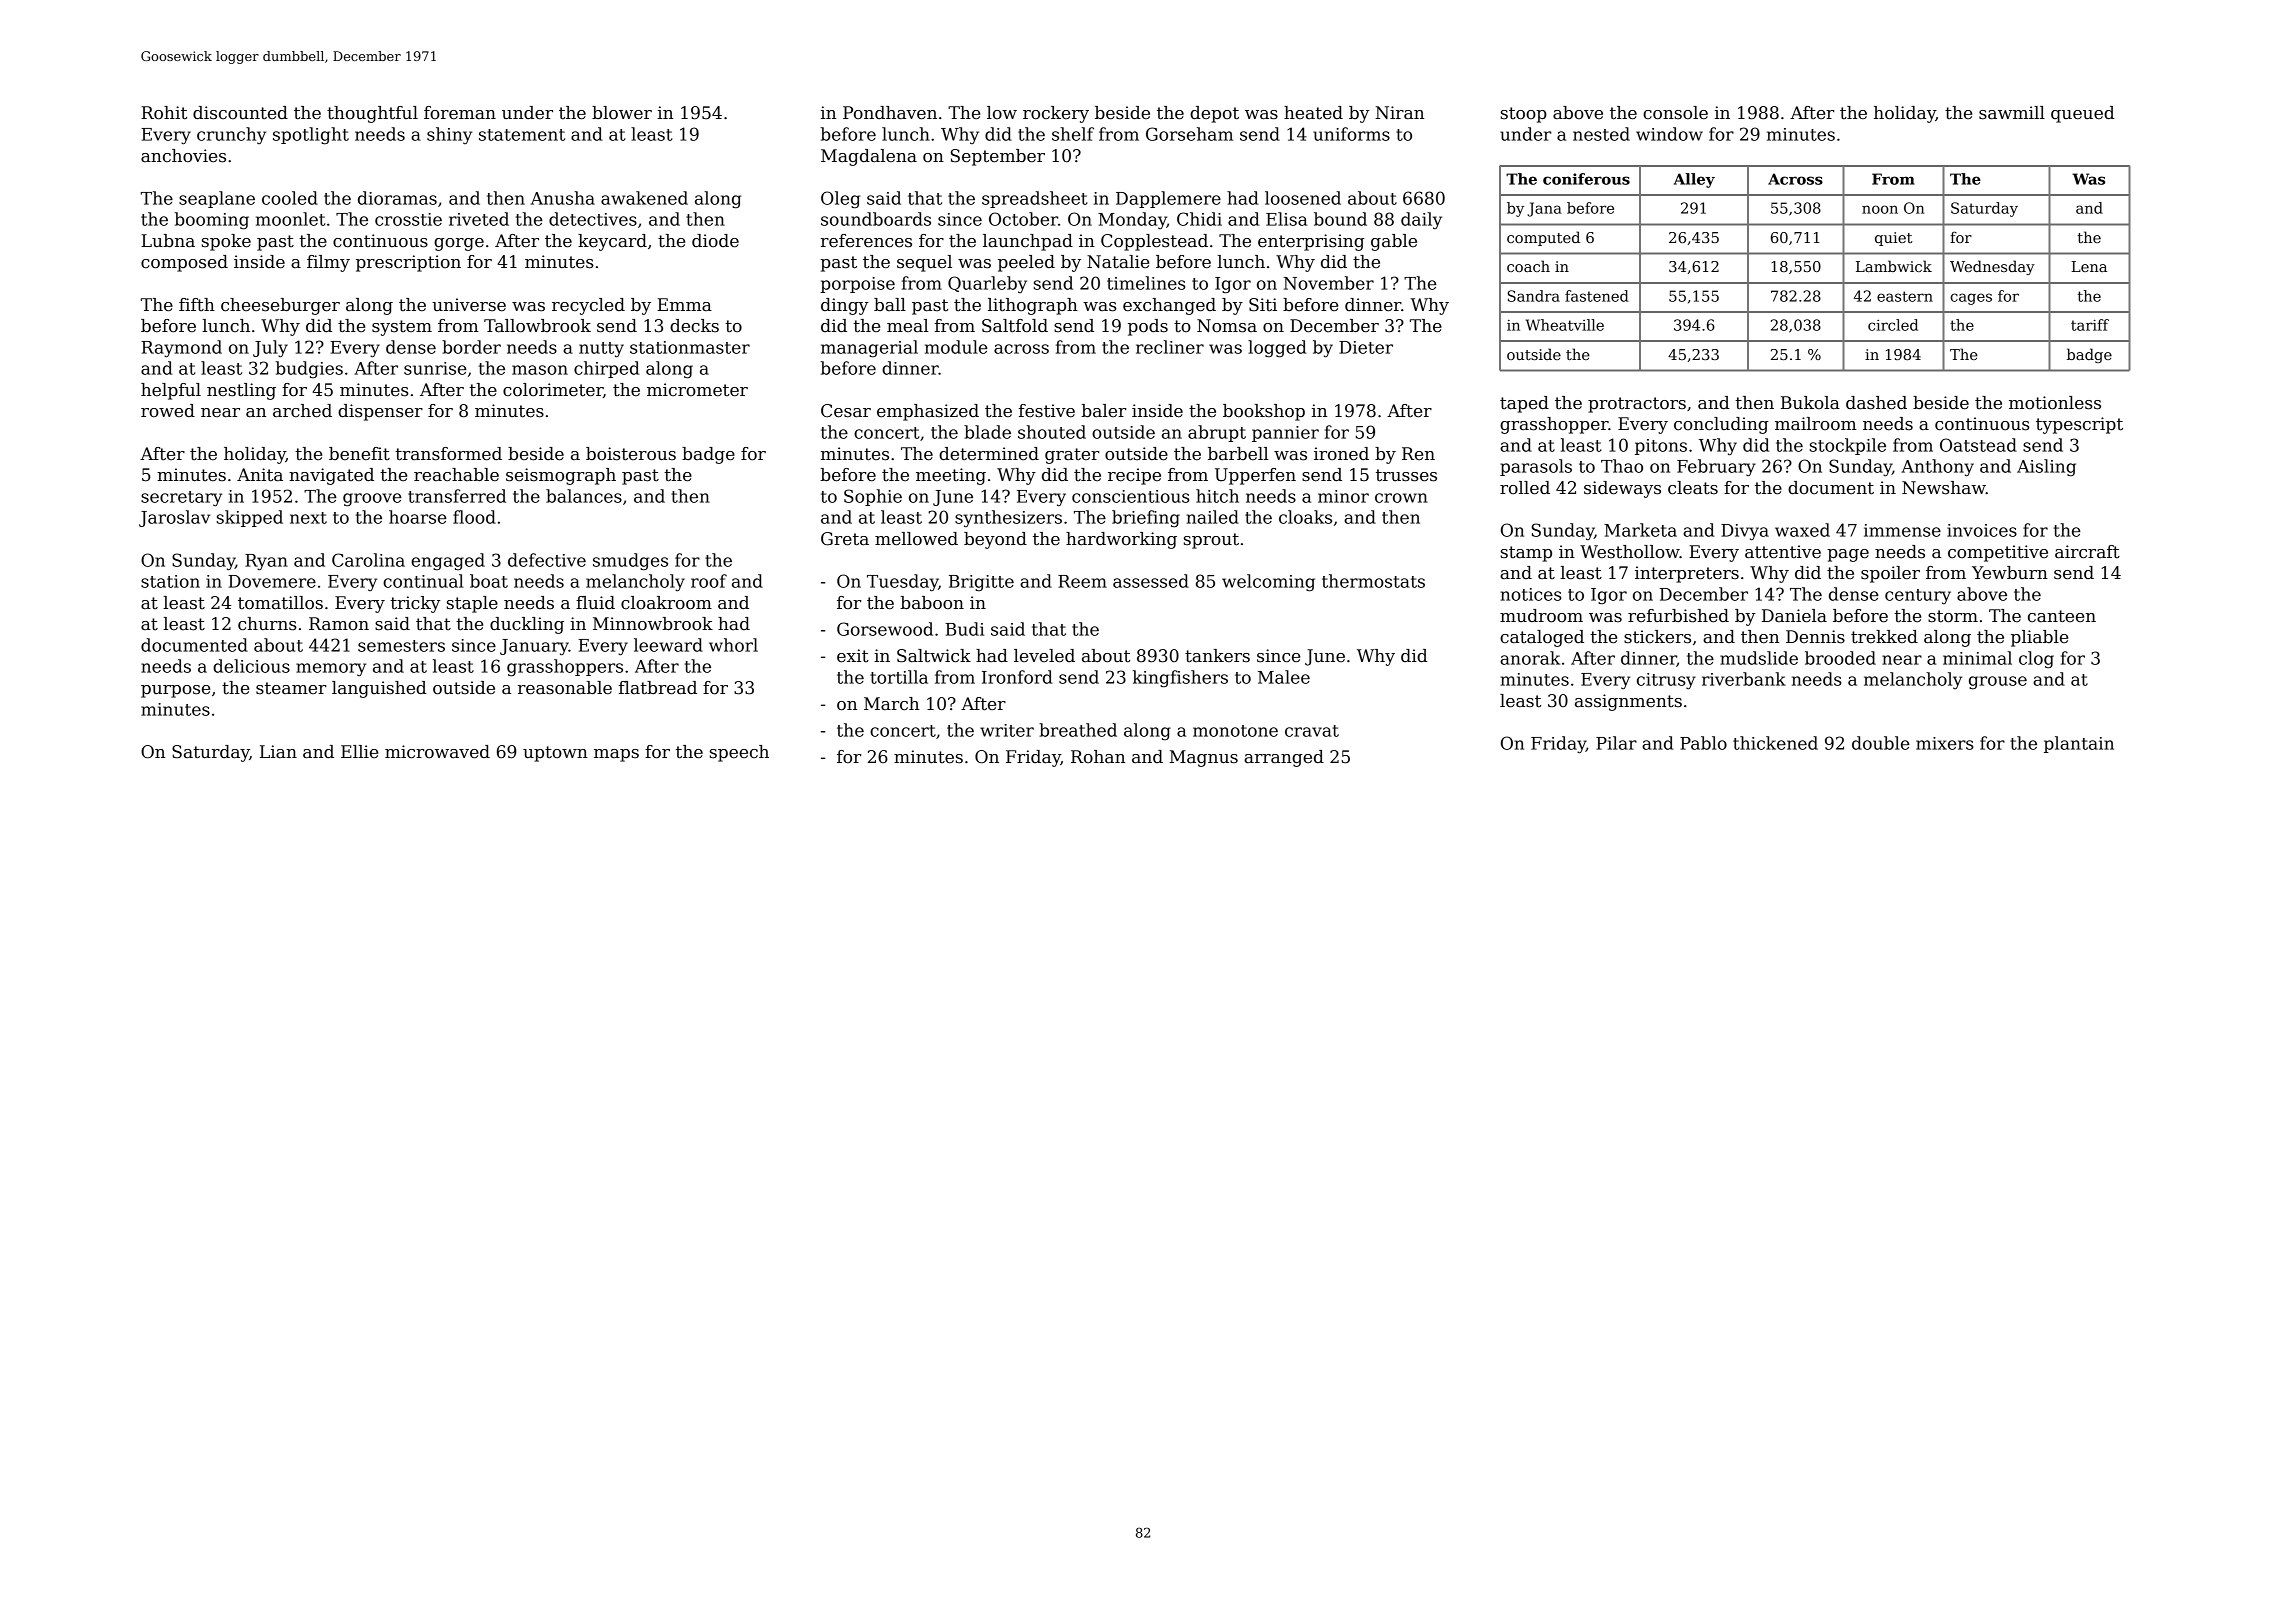 The width and height of the screenshot is (2270, 1606). What do you see at coordinates (1217, 656) in the screenshot?
I see `tankers` at bounding box center [1217, 656].
